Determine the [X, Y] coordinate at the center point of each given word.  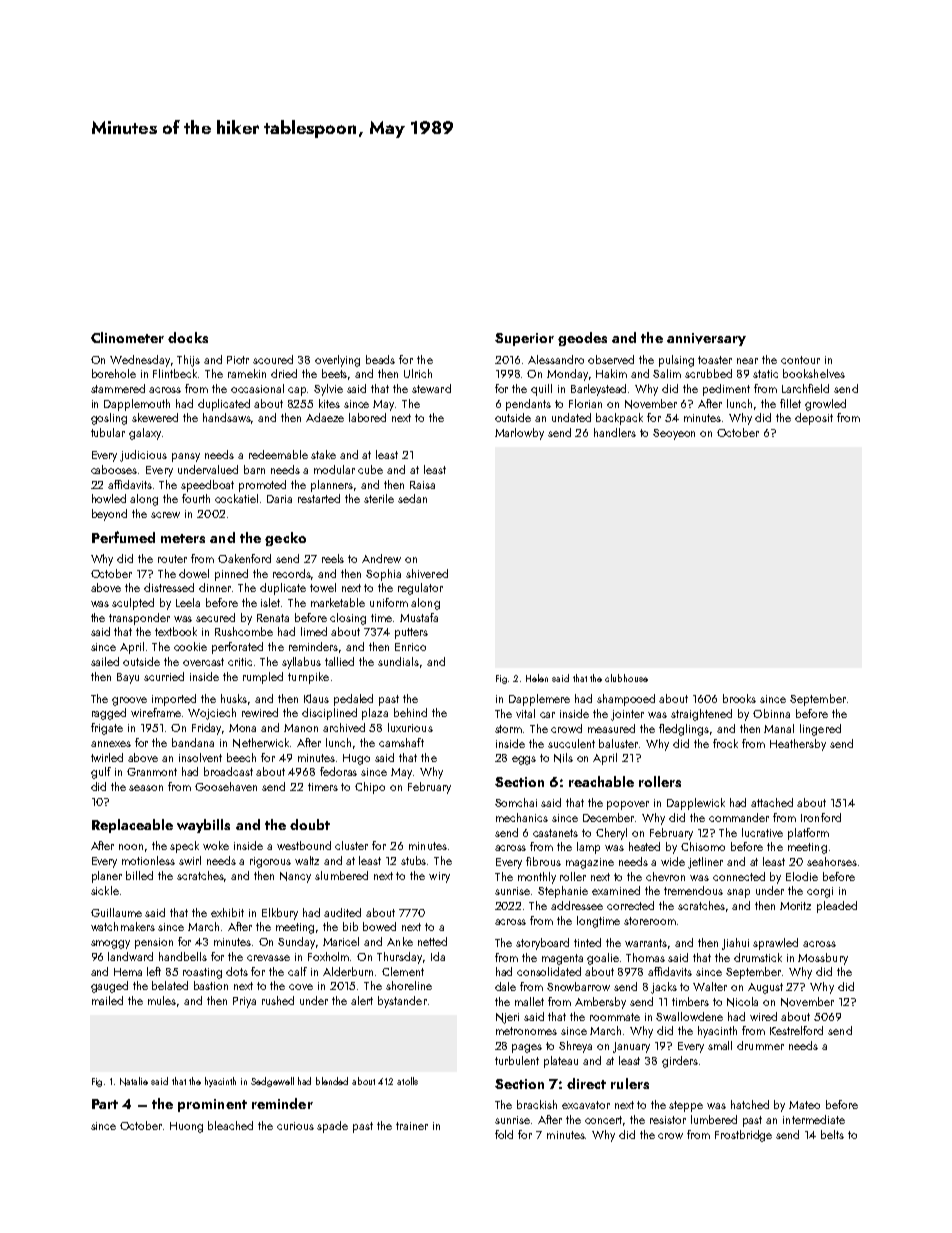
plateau [561, 1062]
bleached [230, 1125]
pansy [186, 457]
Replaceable [132, 826]
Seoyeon [674, 434]
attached [772, 802]
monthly [537, 878]
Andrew [381, 558]
